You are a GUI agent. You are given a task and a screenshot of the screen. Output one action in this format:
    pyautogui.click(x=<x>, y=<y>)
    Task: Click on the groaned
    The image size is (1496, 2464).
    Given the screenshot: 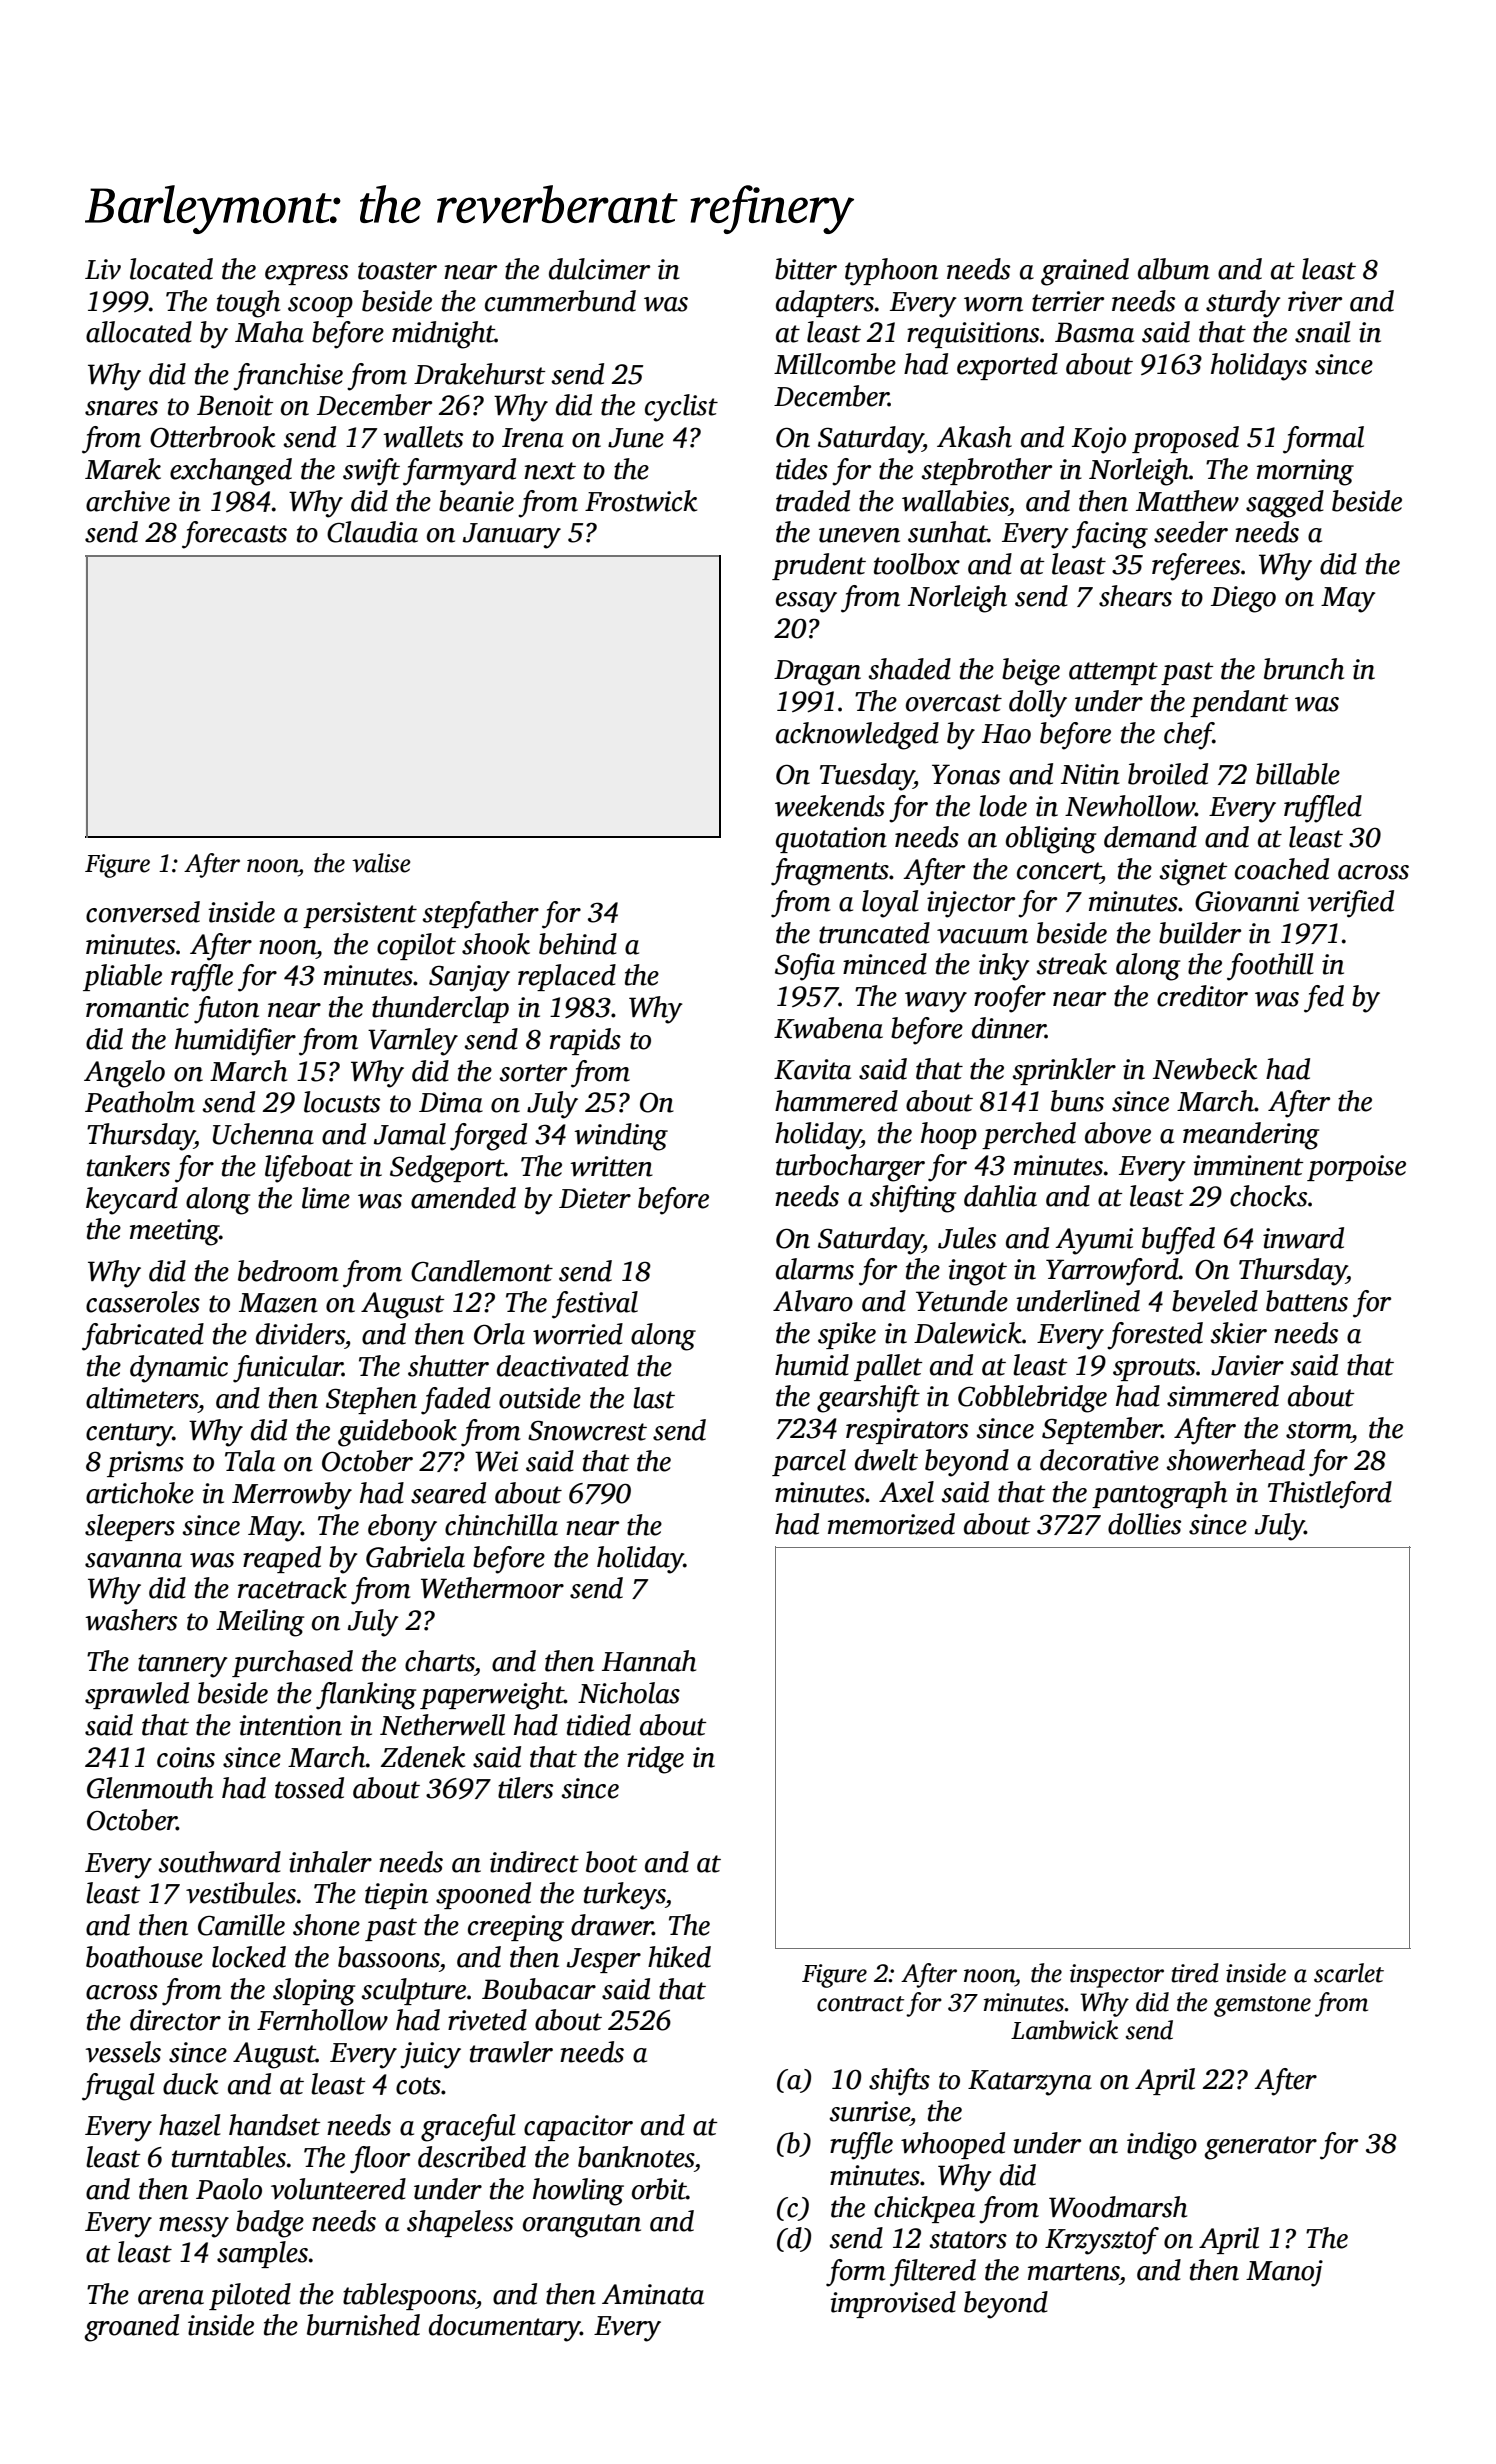 What is the action you would take?
    pyautogui.click(x=131, y=2328)
